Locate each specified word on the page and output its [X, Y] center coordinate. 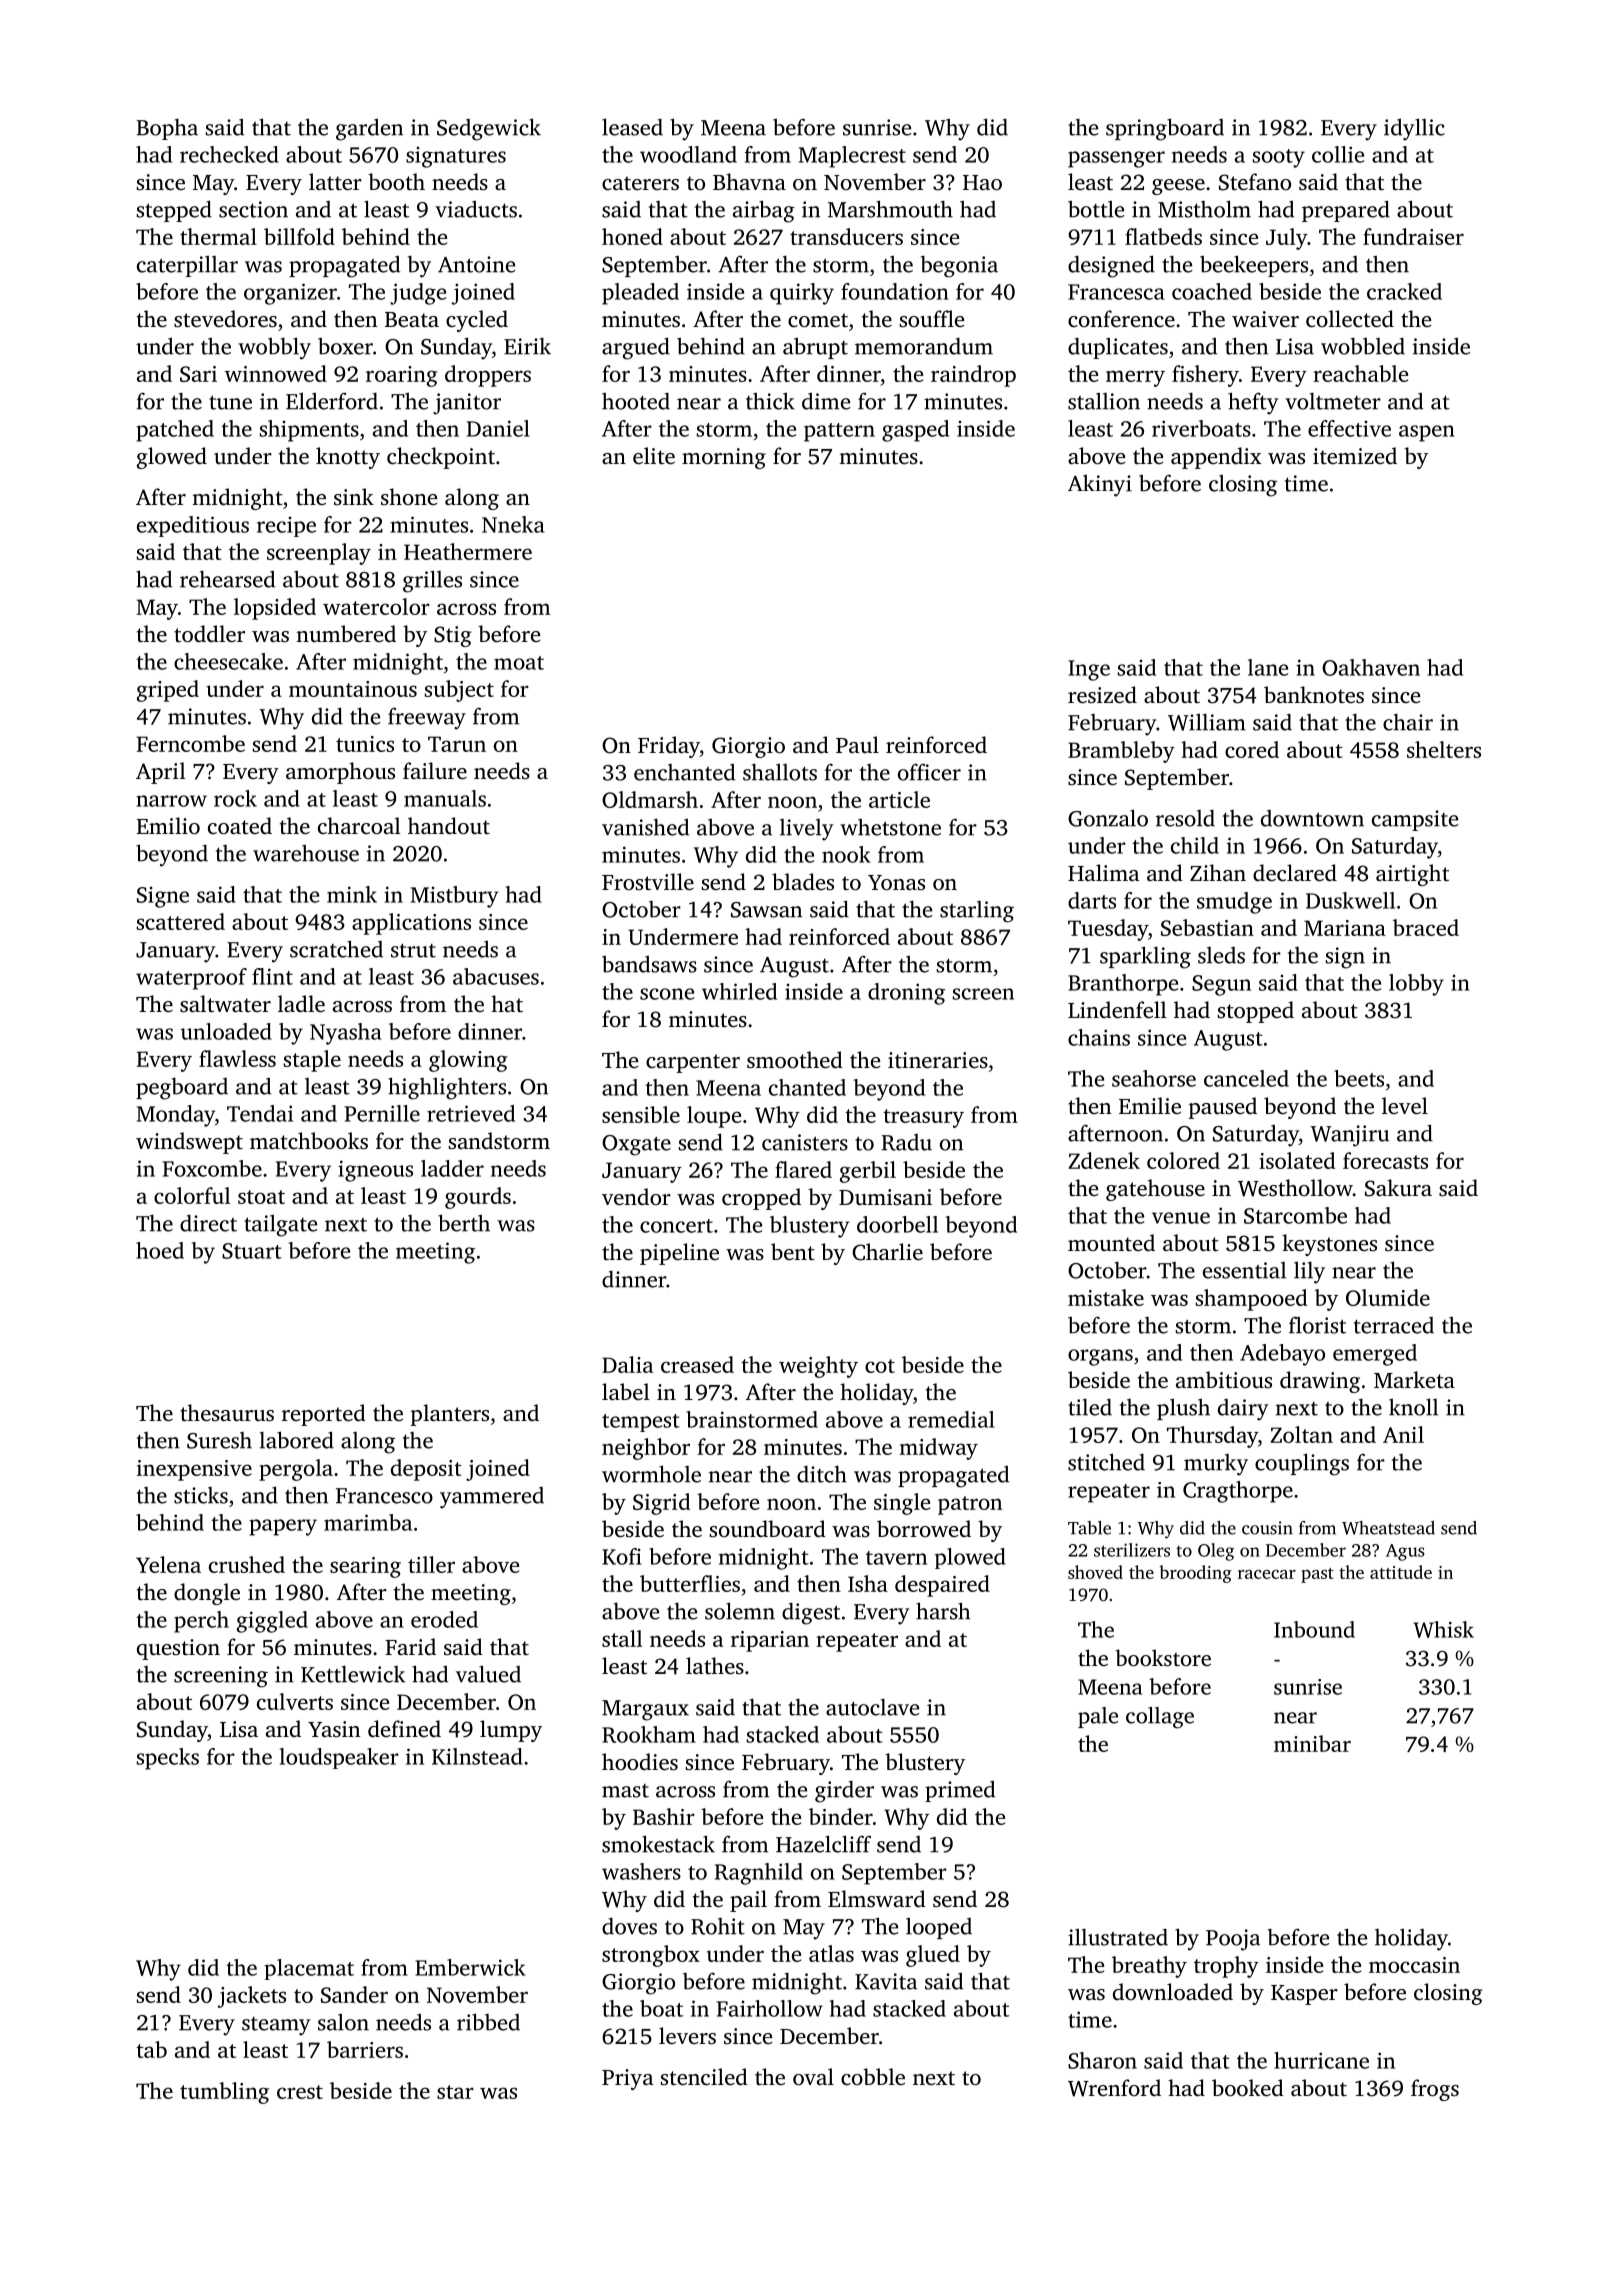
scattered [181, 921]
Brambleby [1121, 752]
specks [168, 1759]
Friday [669, 747]
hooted [636, 401]
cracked [1404, 291]
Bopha [167, 129]
